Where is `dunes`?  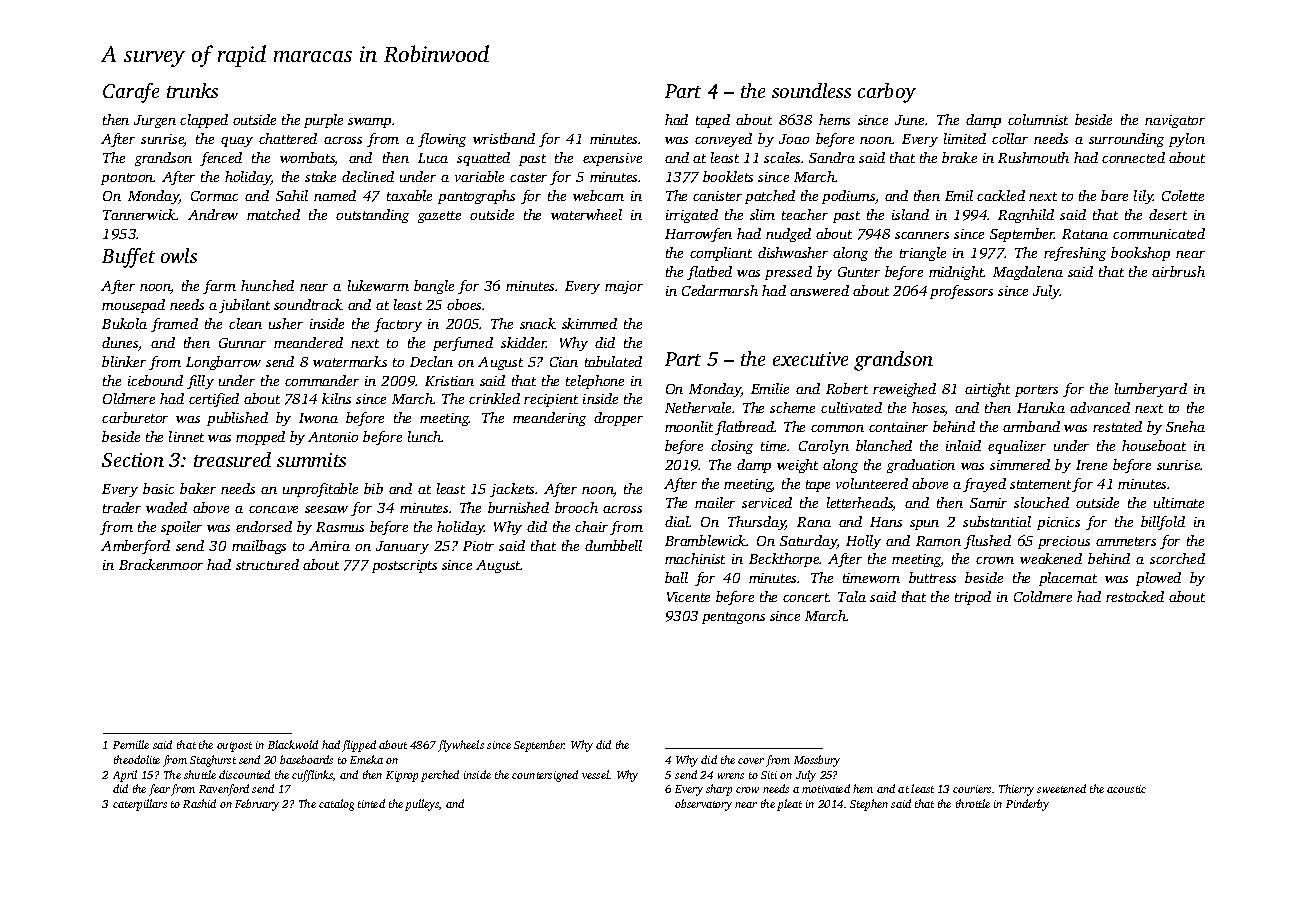
dunes is located at coordinates (120, 342).
